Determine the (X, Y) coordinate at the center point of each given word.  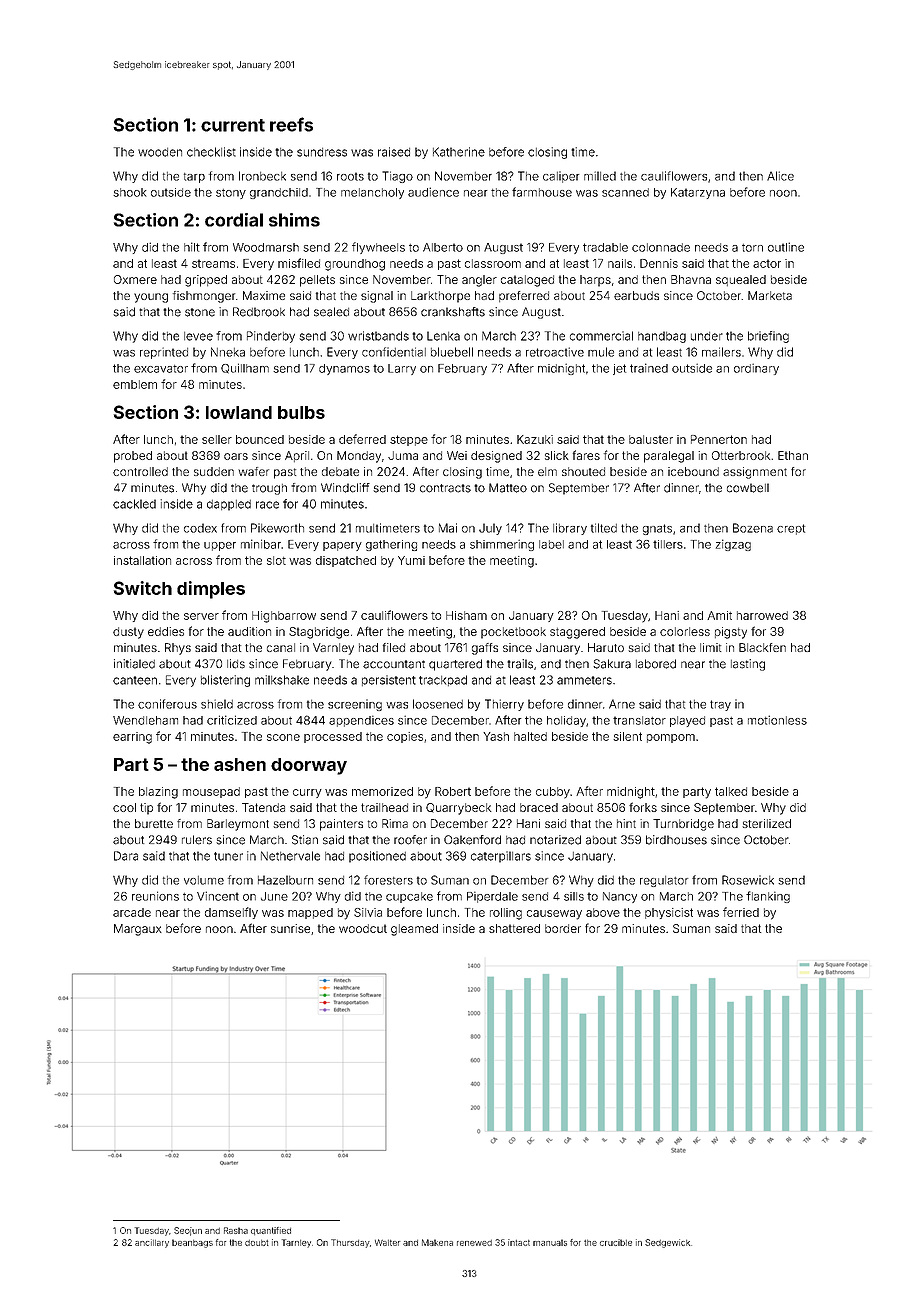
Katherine (459, 152)
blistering (225, 681)
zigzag (733, 545)
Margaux (138, 930)
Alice (780, 176)
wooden (160, 152)
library (570, 529)
